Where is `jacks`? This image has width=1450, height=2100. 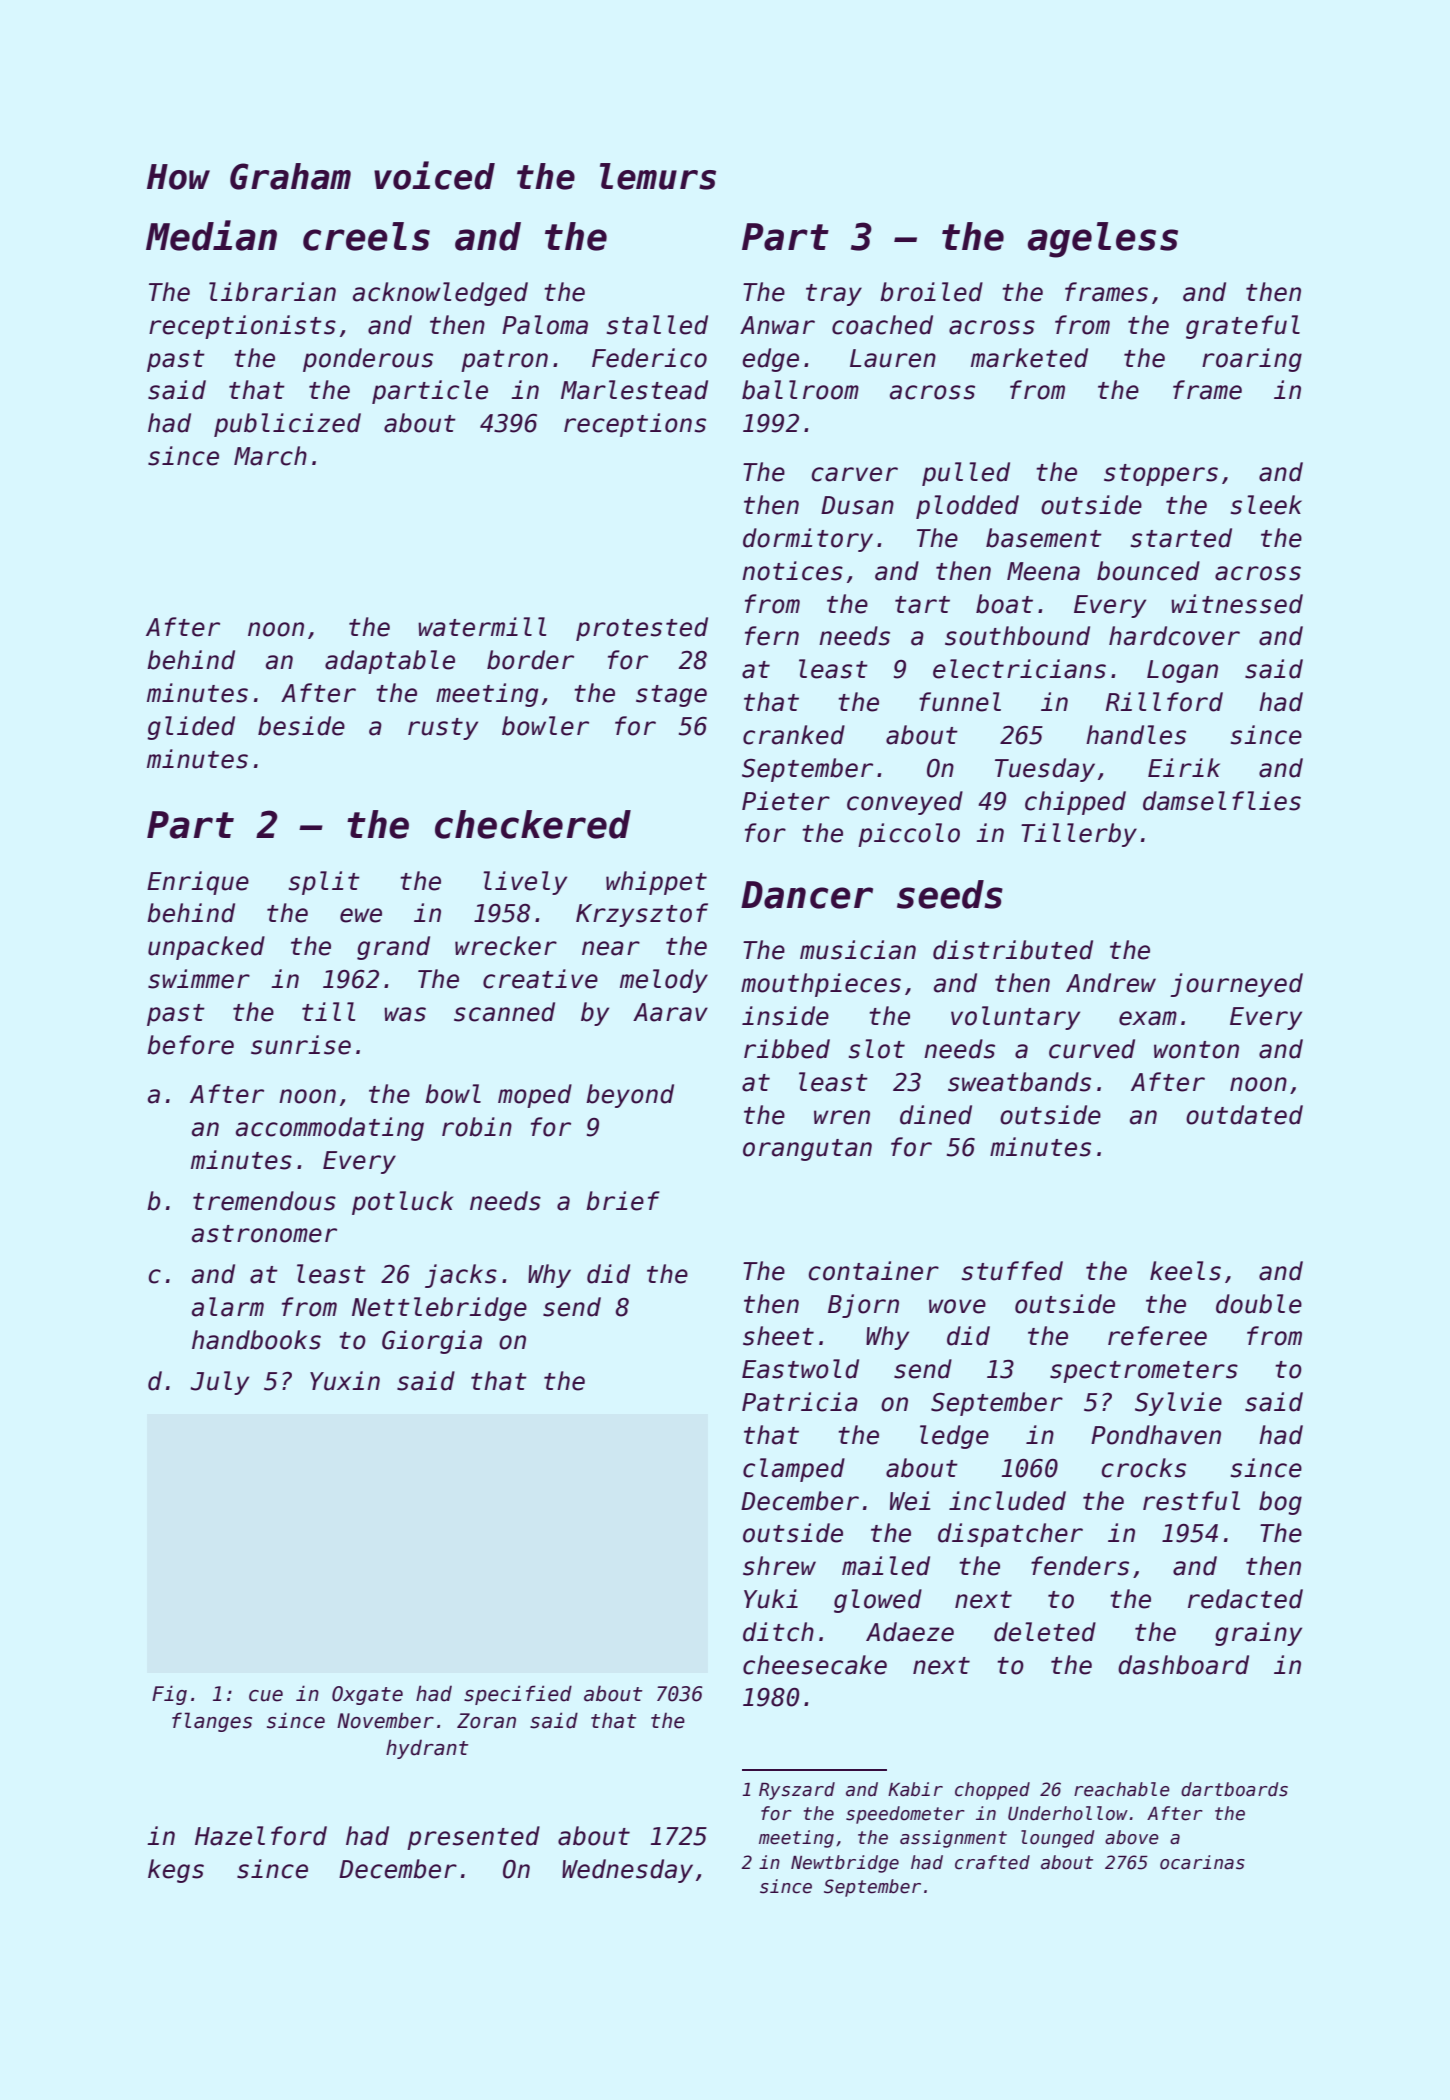 jacks is located at coordinates (461, 1276).
